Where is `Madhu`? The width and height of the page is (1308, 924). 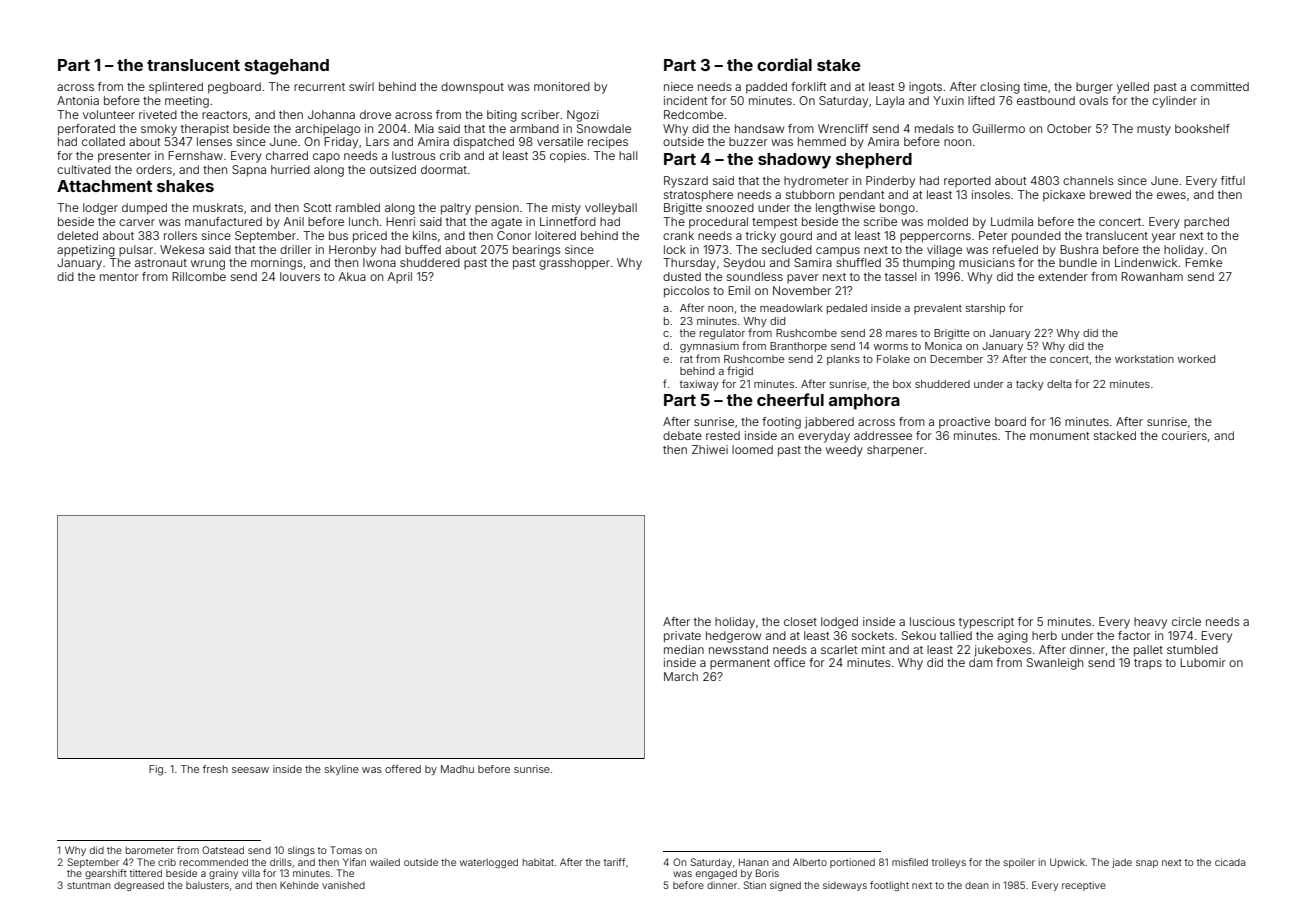 Madhu is located at coordinates (457, 769).
